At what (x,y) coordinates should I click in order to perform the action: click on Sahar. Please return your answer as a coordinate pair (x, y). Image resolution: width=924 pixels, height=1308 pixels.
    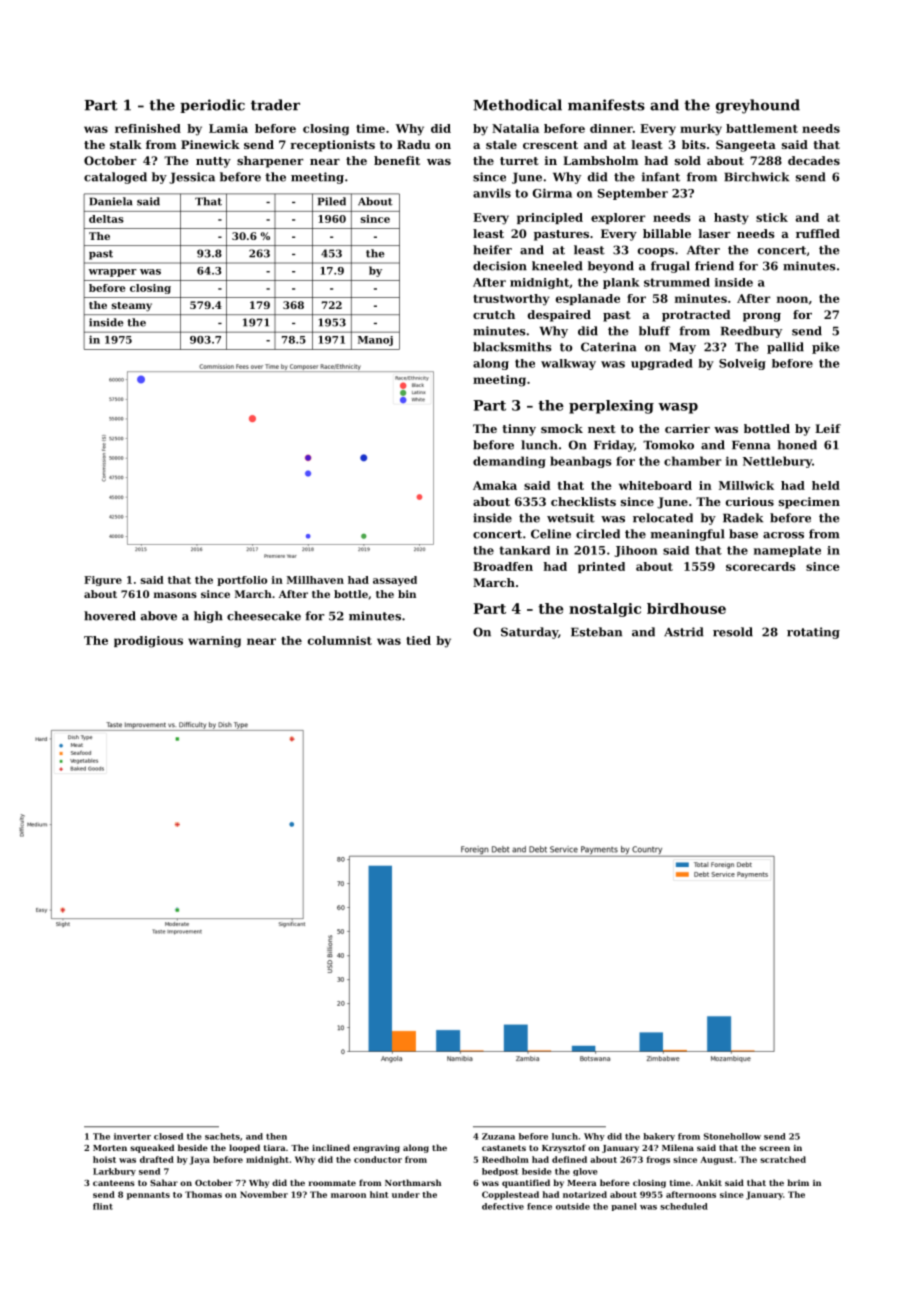
    Looking at the image, I should click on (164, 1182).
